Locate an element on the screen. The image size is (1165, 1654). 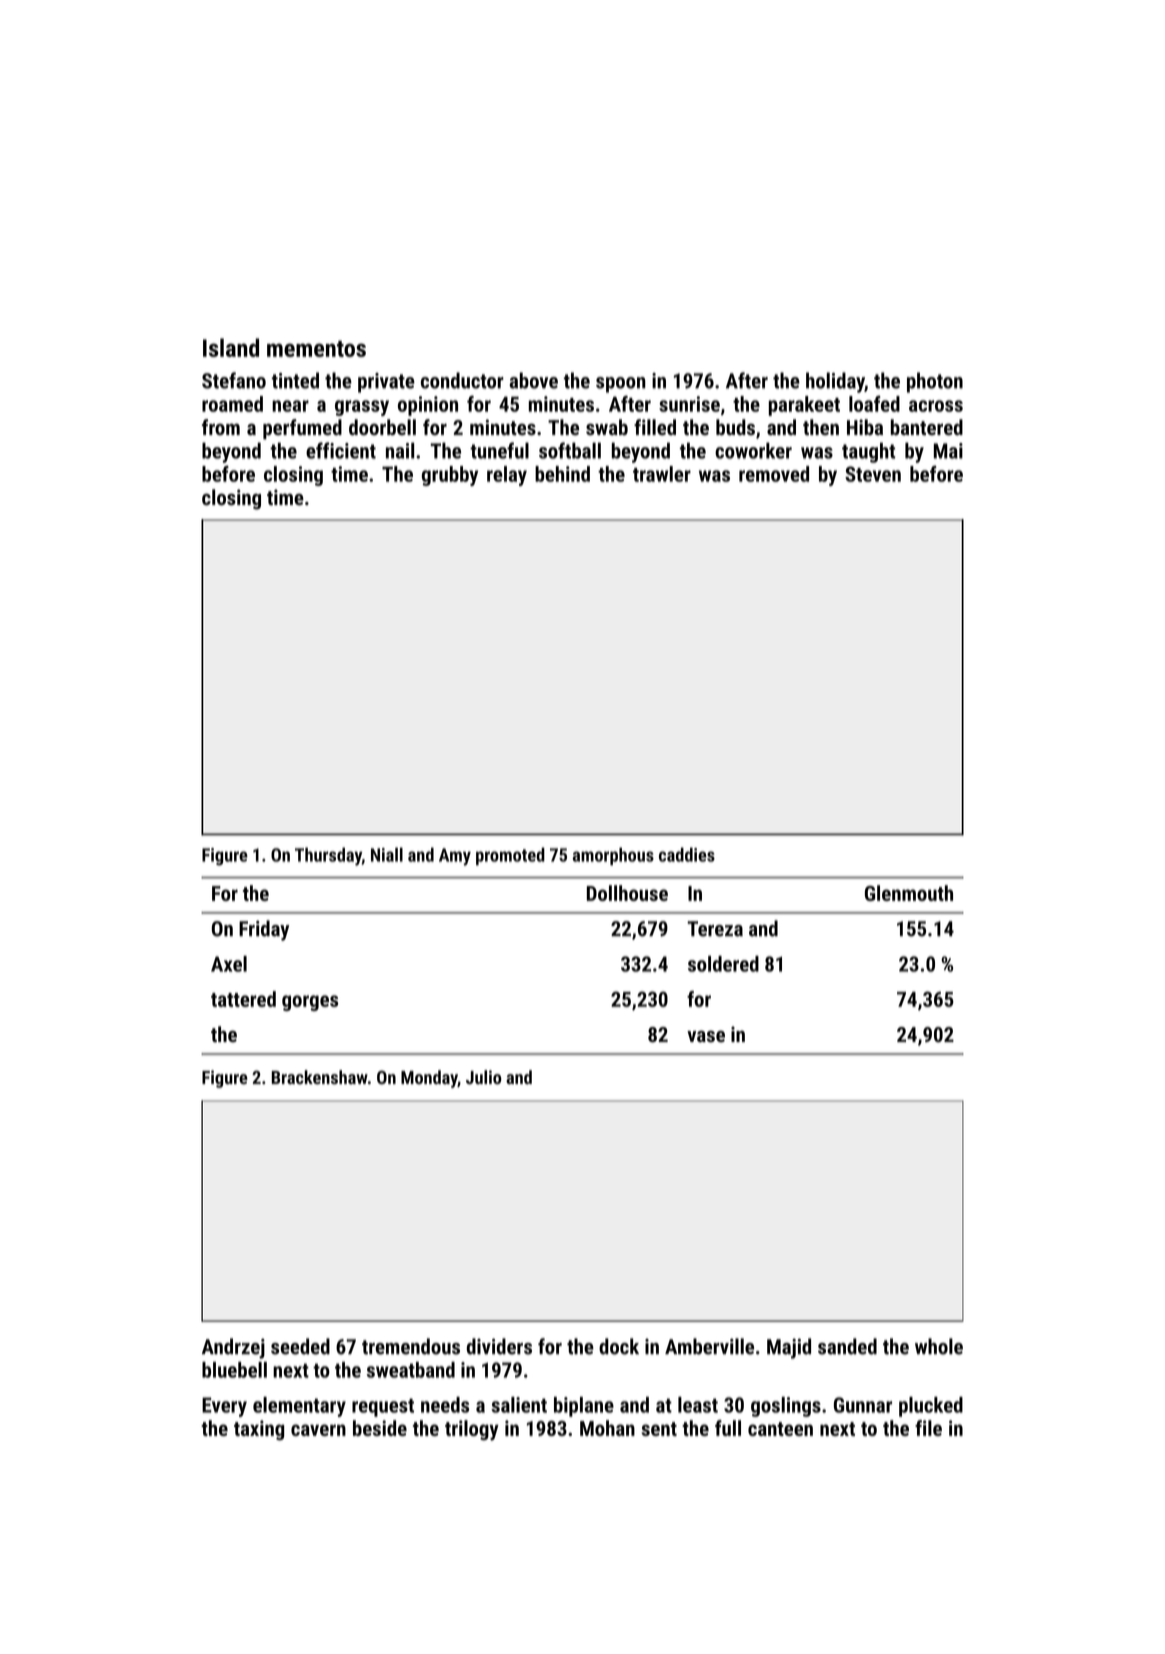
elementary is located at coordinates (299, 1407).
